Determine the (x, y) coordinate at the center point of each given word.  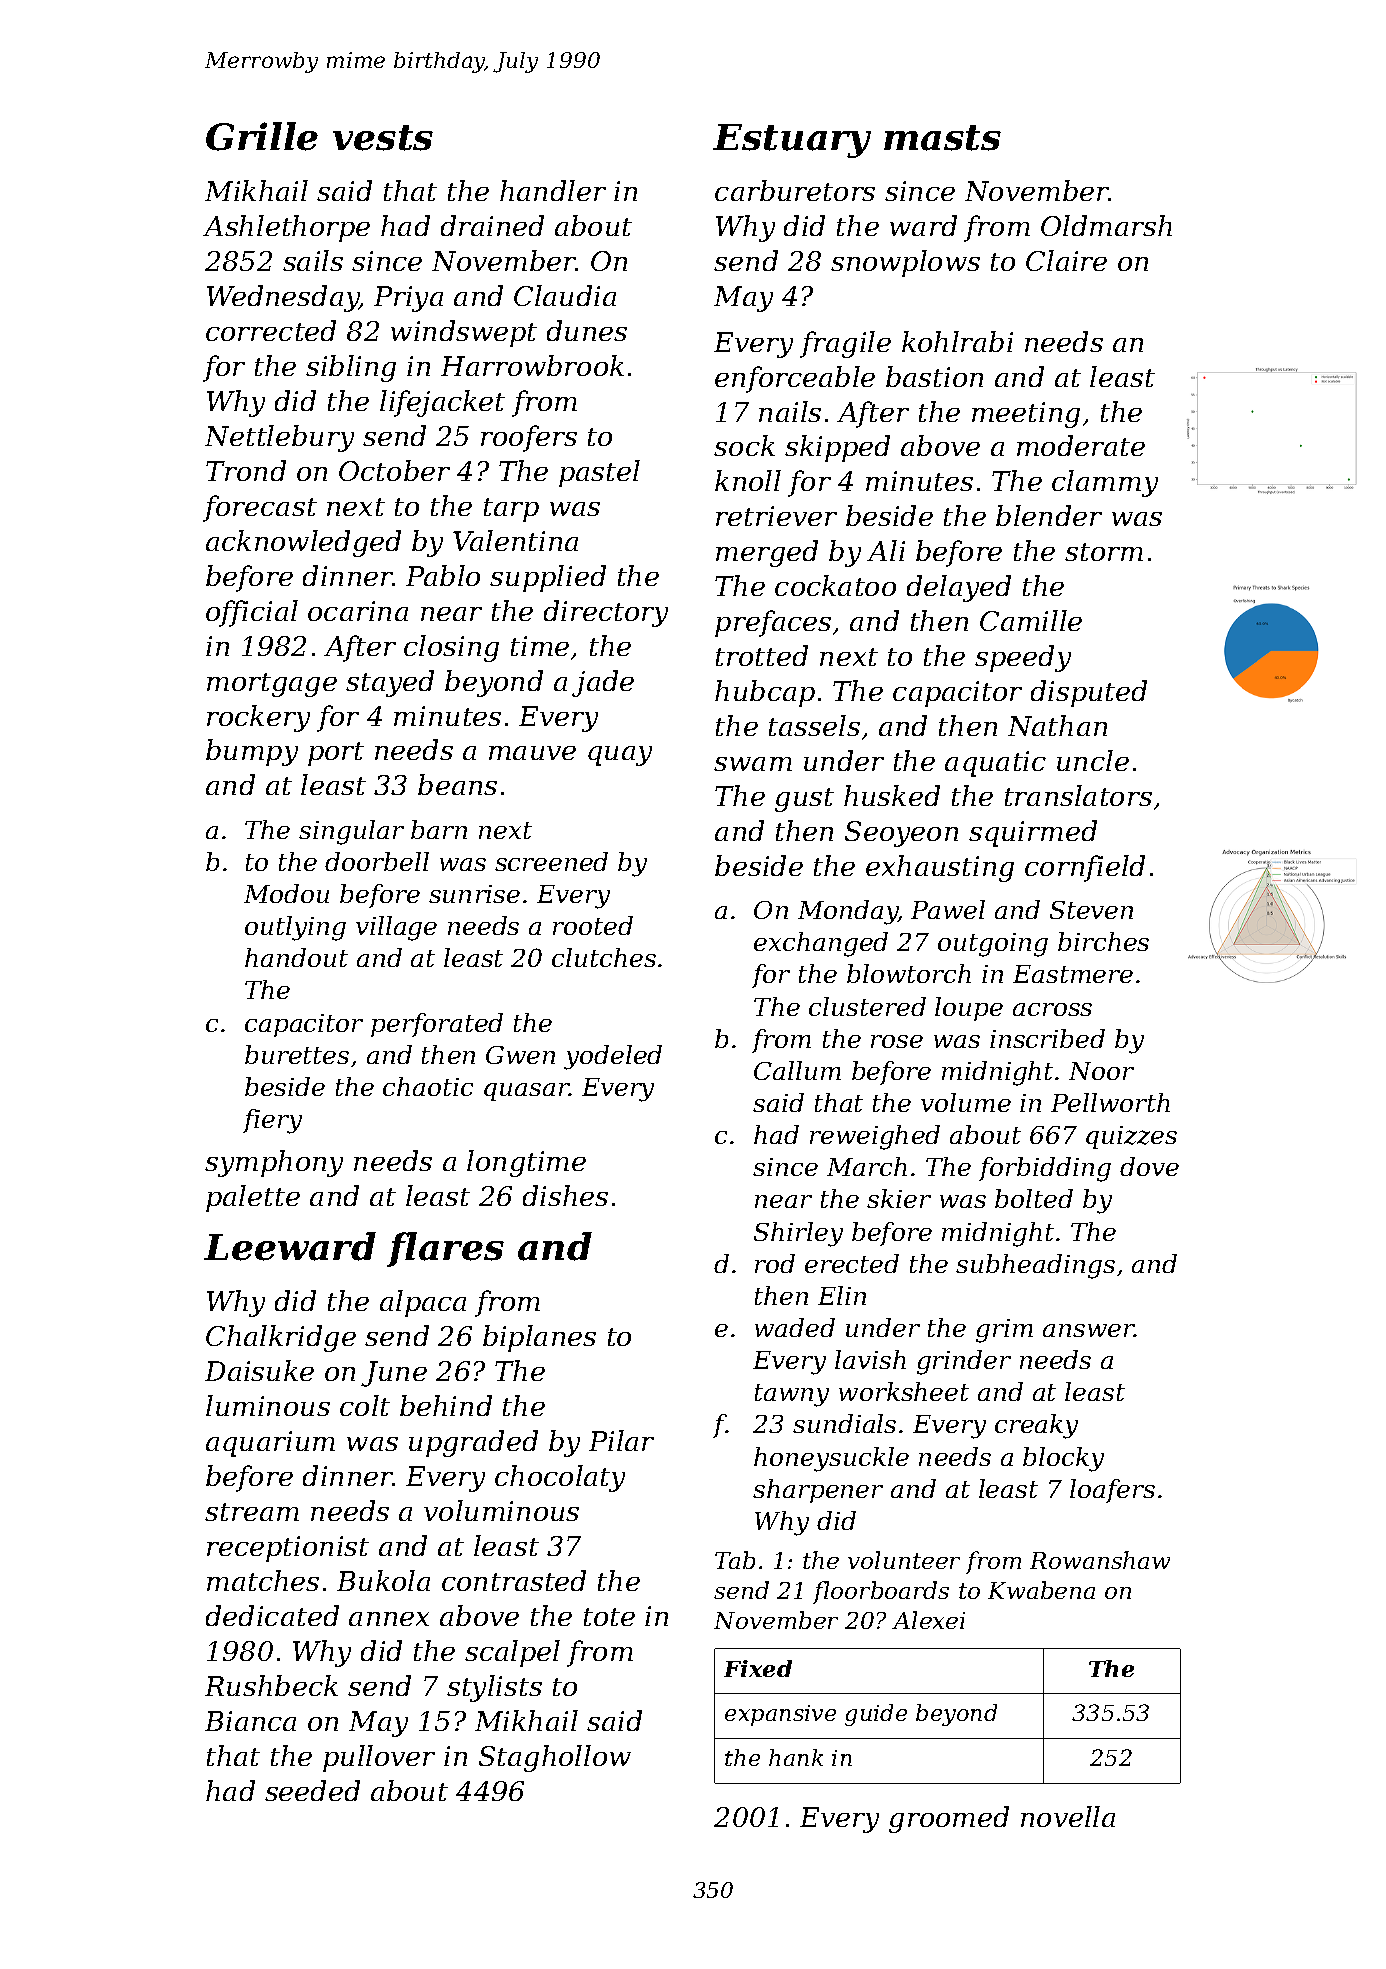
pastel (599, 473)
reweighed (875, 1137)
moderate (1081, 445)
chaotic (428, 1086)
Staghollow (555, 1758)
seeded (312, 1790)
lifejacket (442, 403)
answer (1089, 1330)
